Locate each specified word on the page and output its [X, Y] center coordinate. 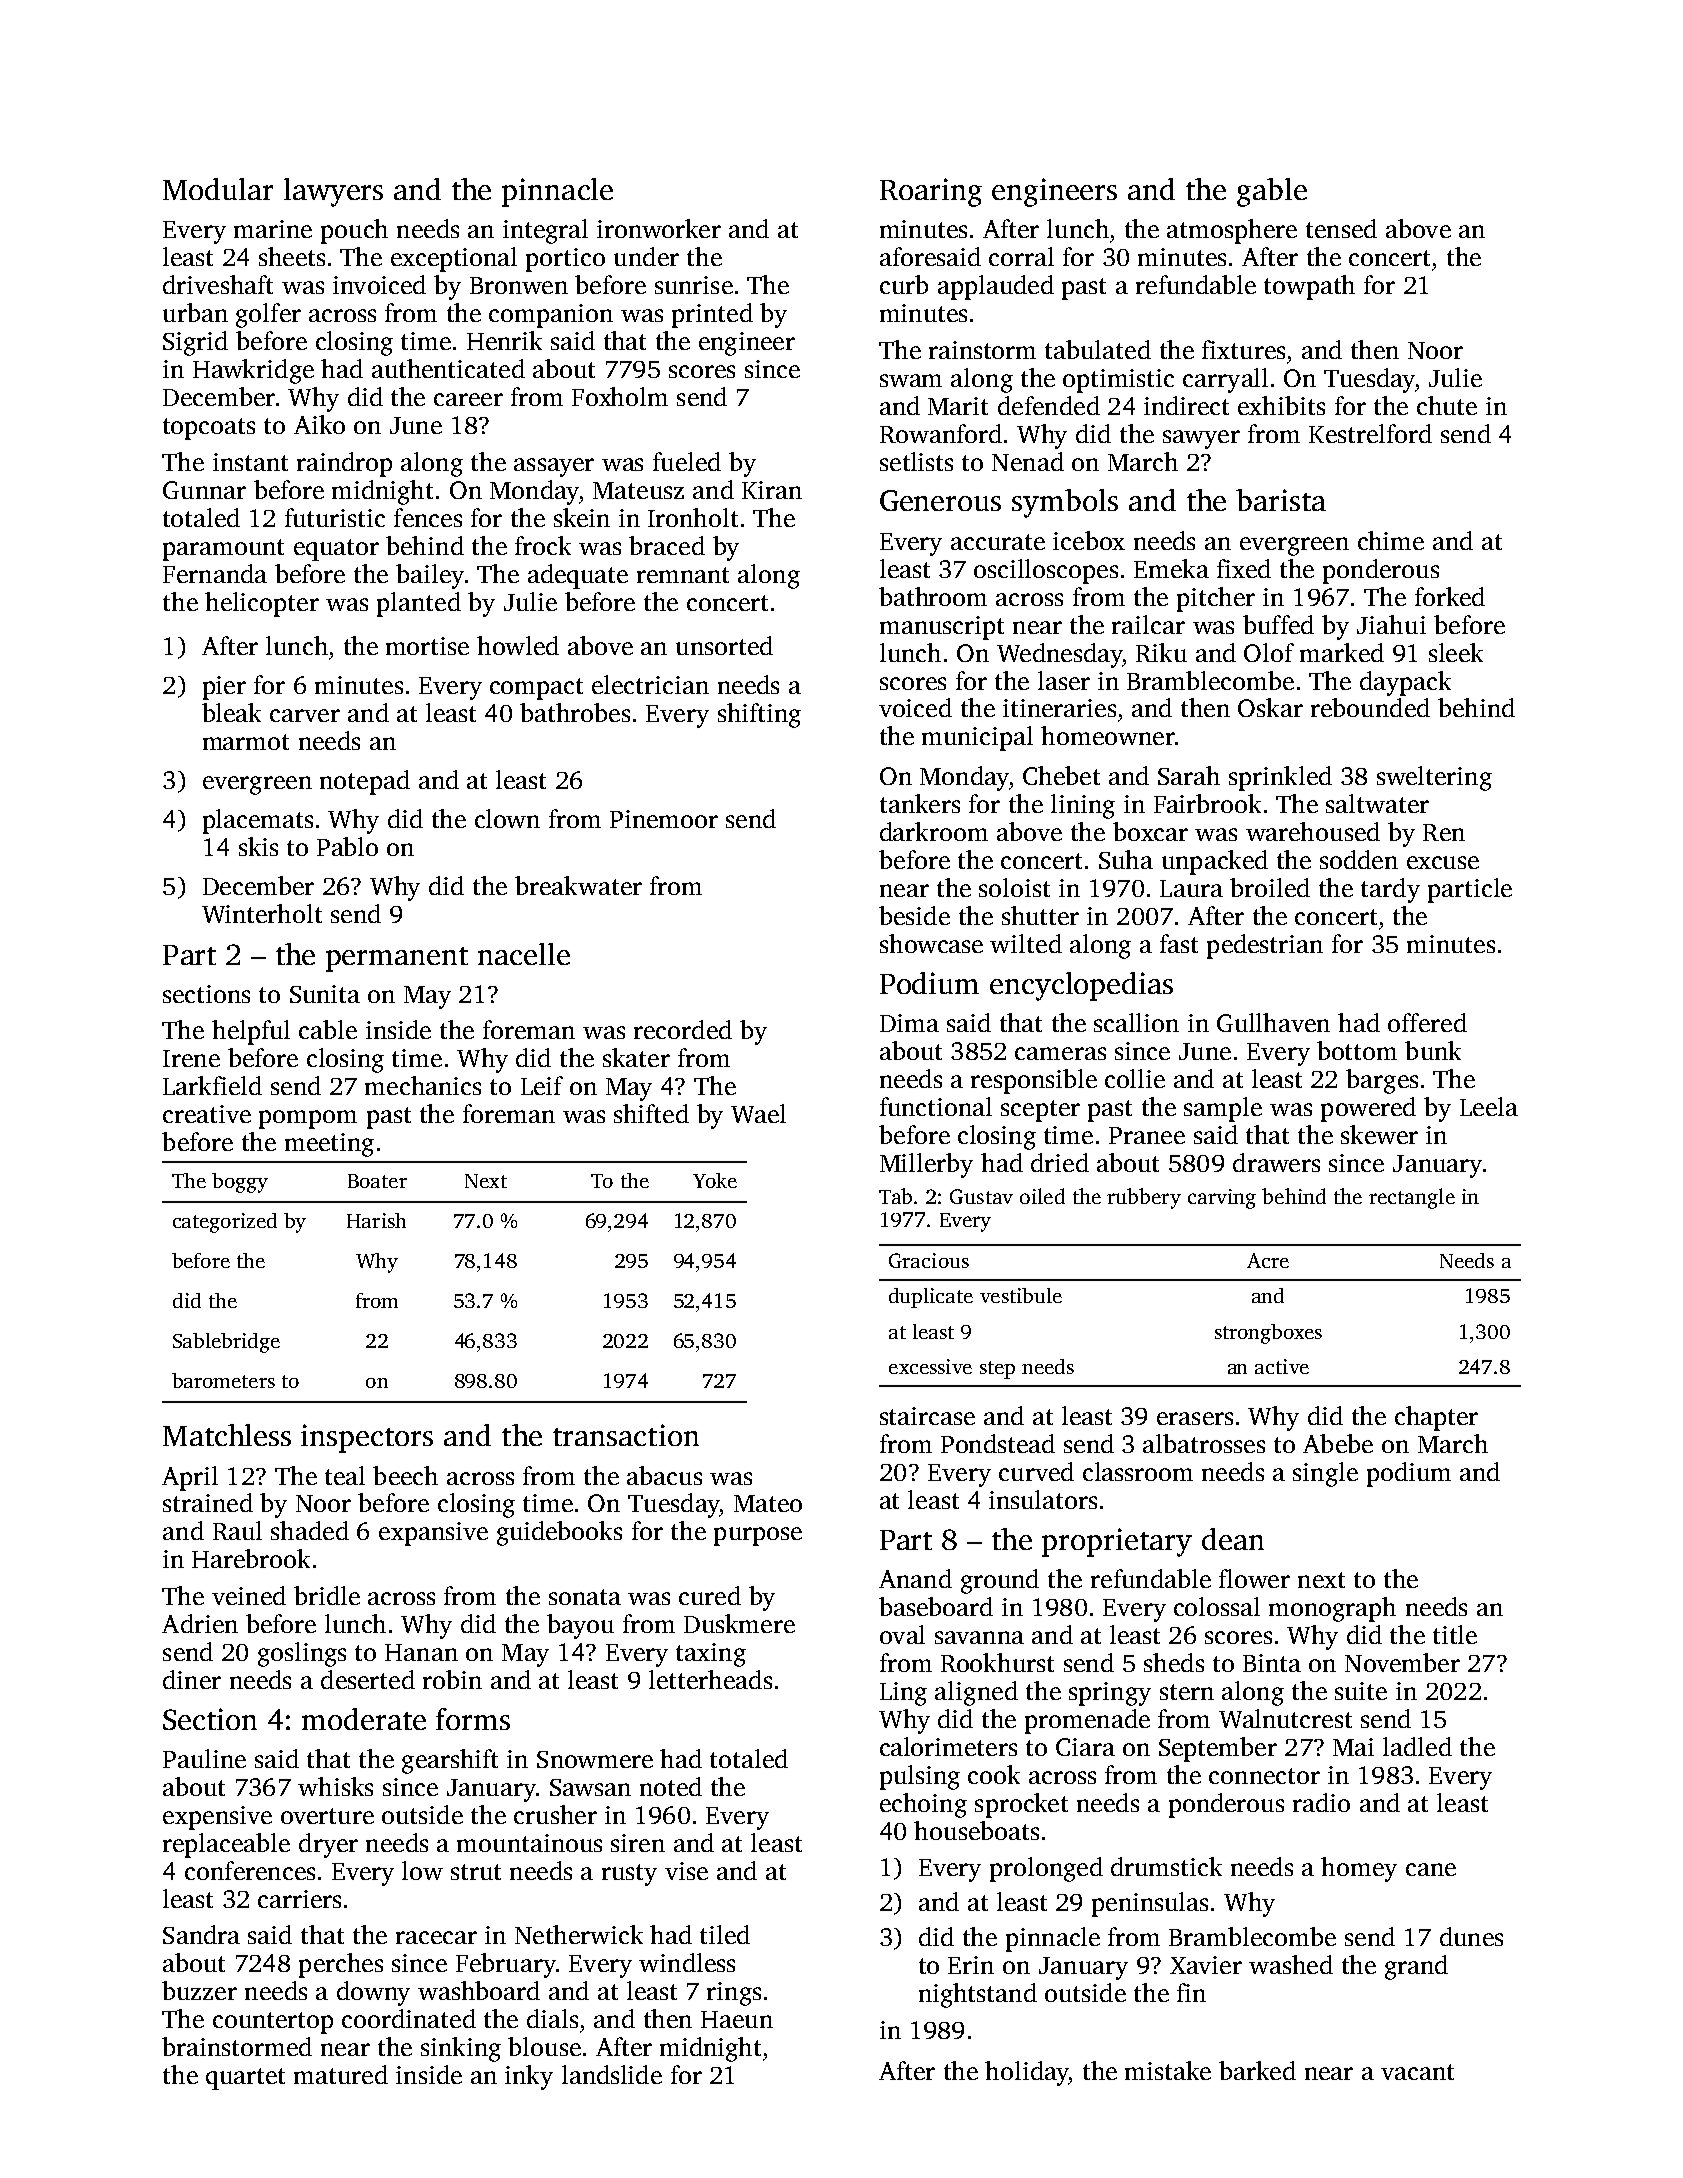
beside [914, 915]
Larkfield [212, 1085]
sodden [1359, 859]
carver [305, 715]
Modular [218, 189]
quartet [245, 2079]
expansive [433, 1534]
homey [1359, 1869]
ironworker [659, 228]
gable [1272, 192]
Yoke [715, 1180]
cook [994, 1774]
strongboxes [1268, 1334]
